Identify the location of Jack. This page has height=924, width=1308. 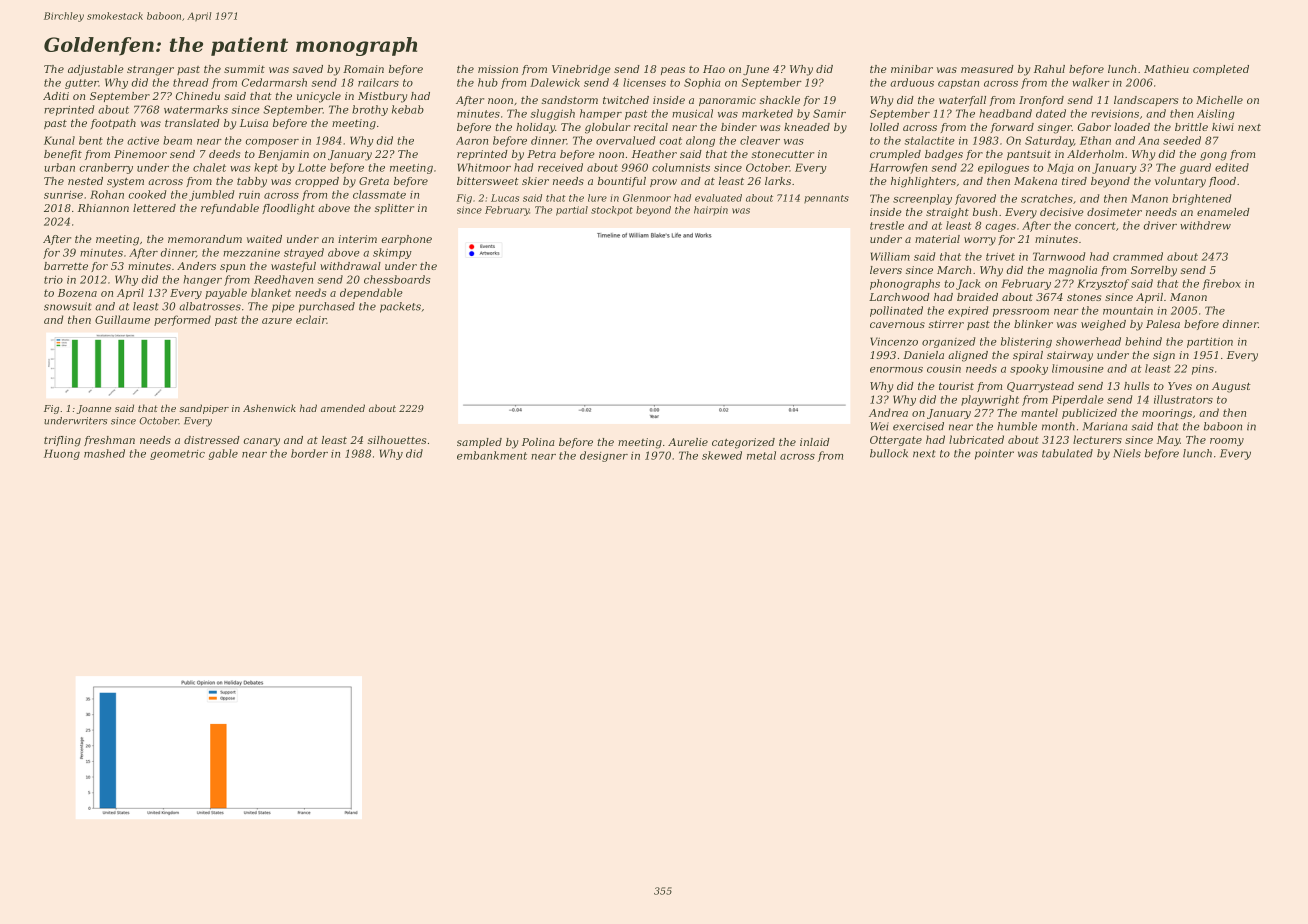
(968, 284).
